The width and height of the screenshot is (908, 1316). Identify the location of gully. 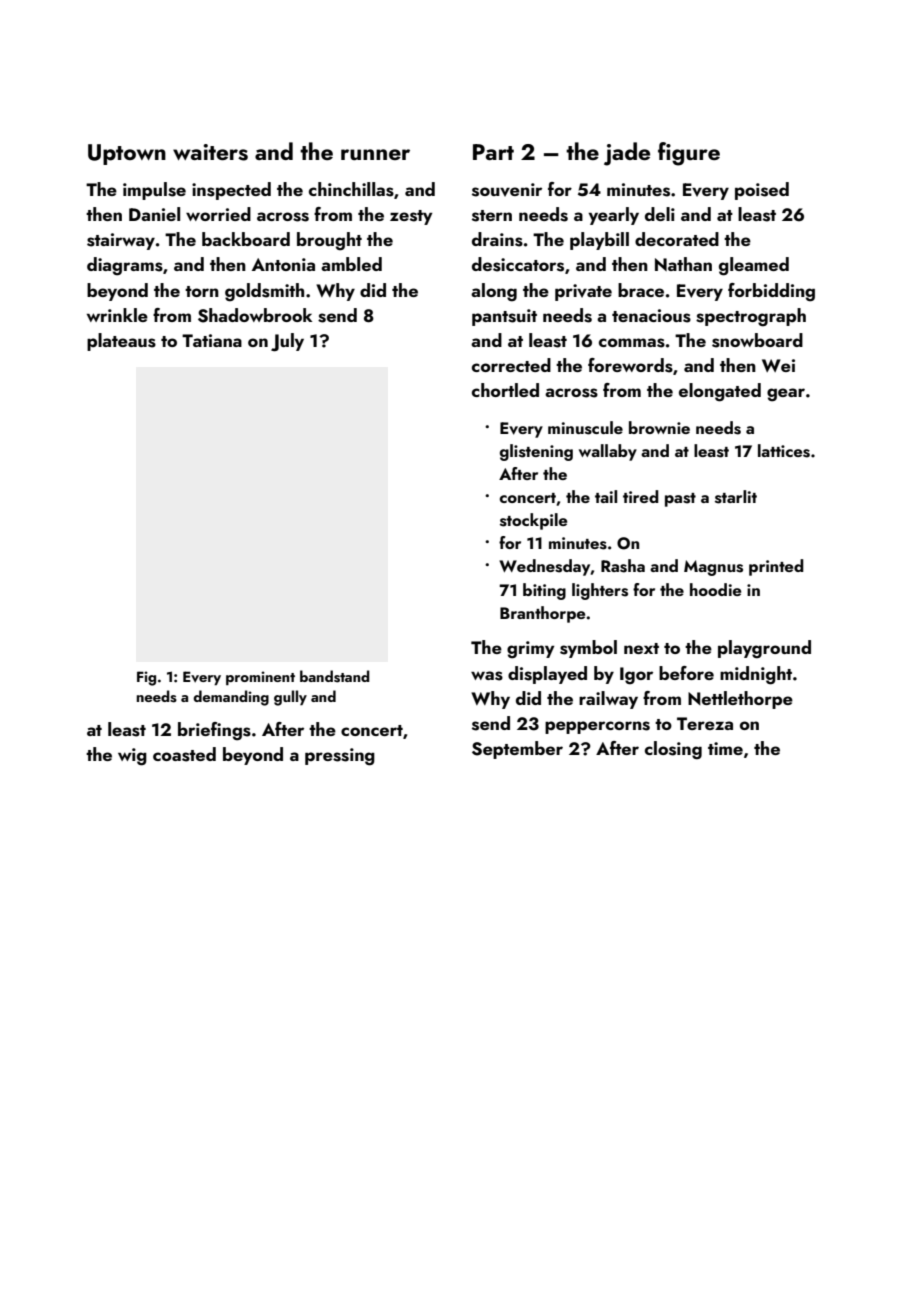
(290, 698).
